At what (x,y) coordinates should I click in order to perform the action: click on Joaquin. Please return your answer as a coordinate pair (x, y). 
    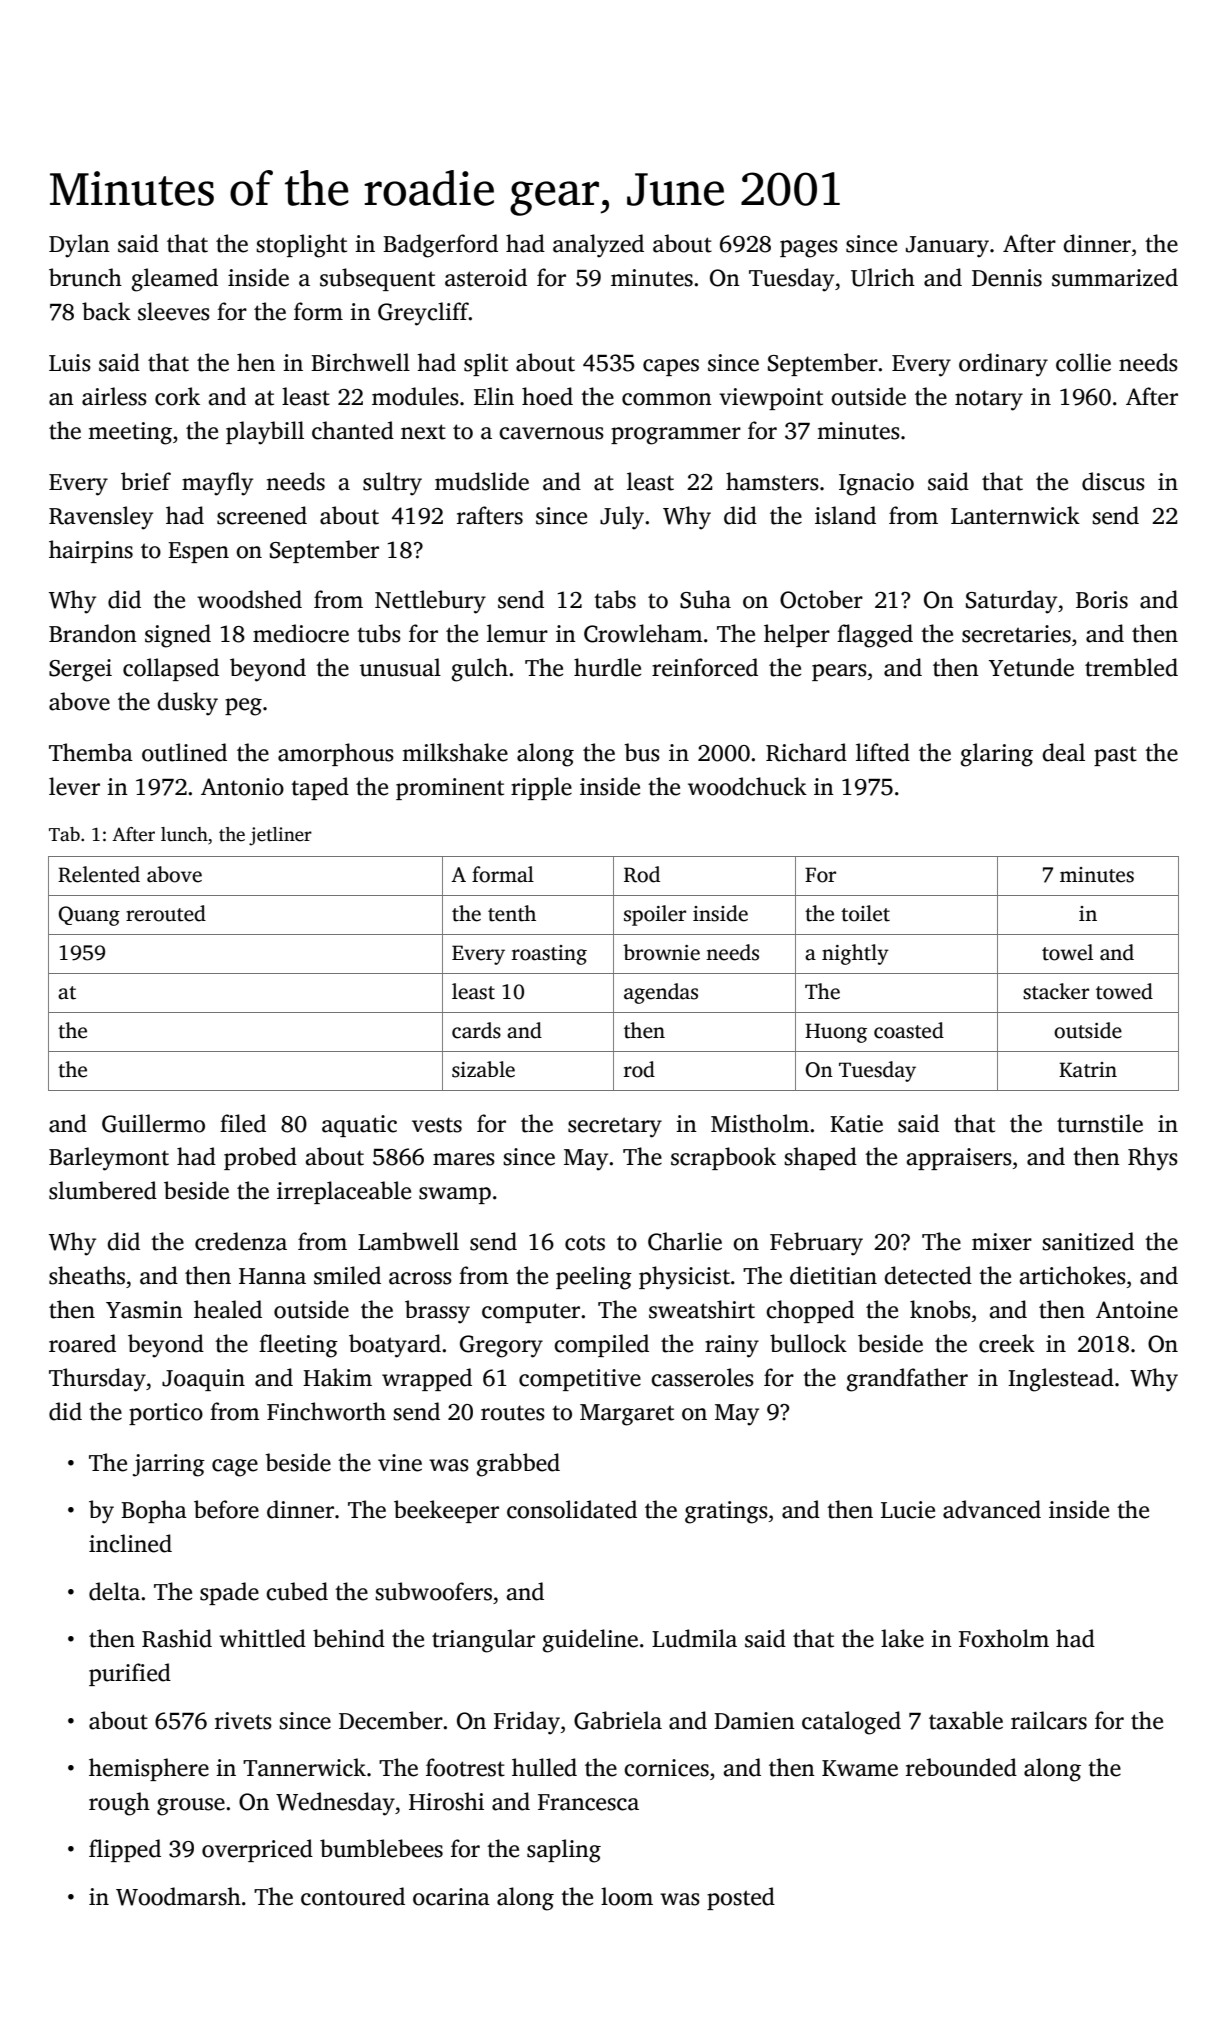
    Looking at the image, I should click on (203, 1380).
